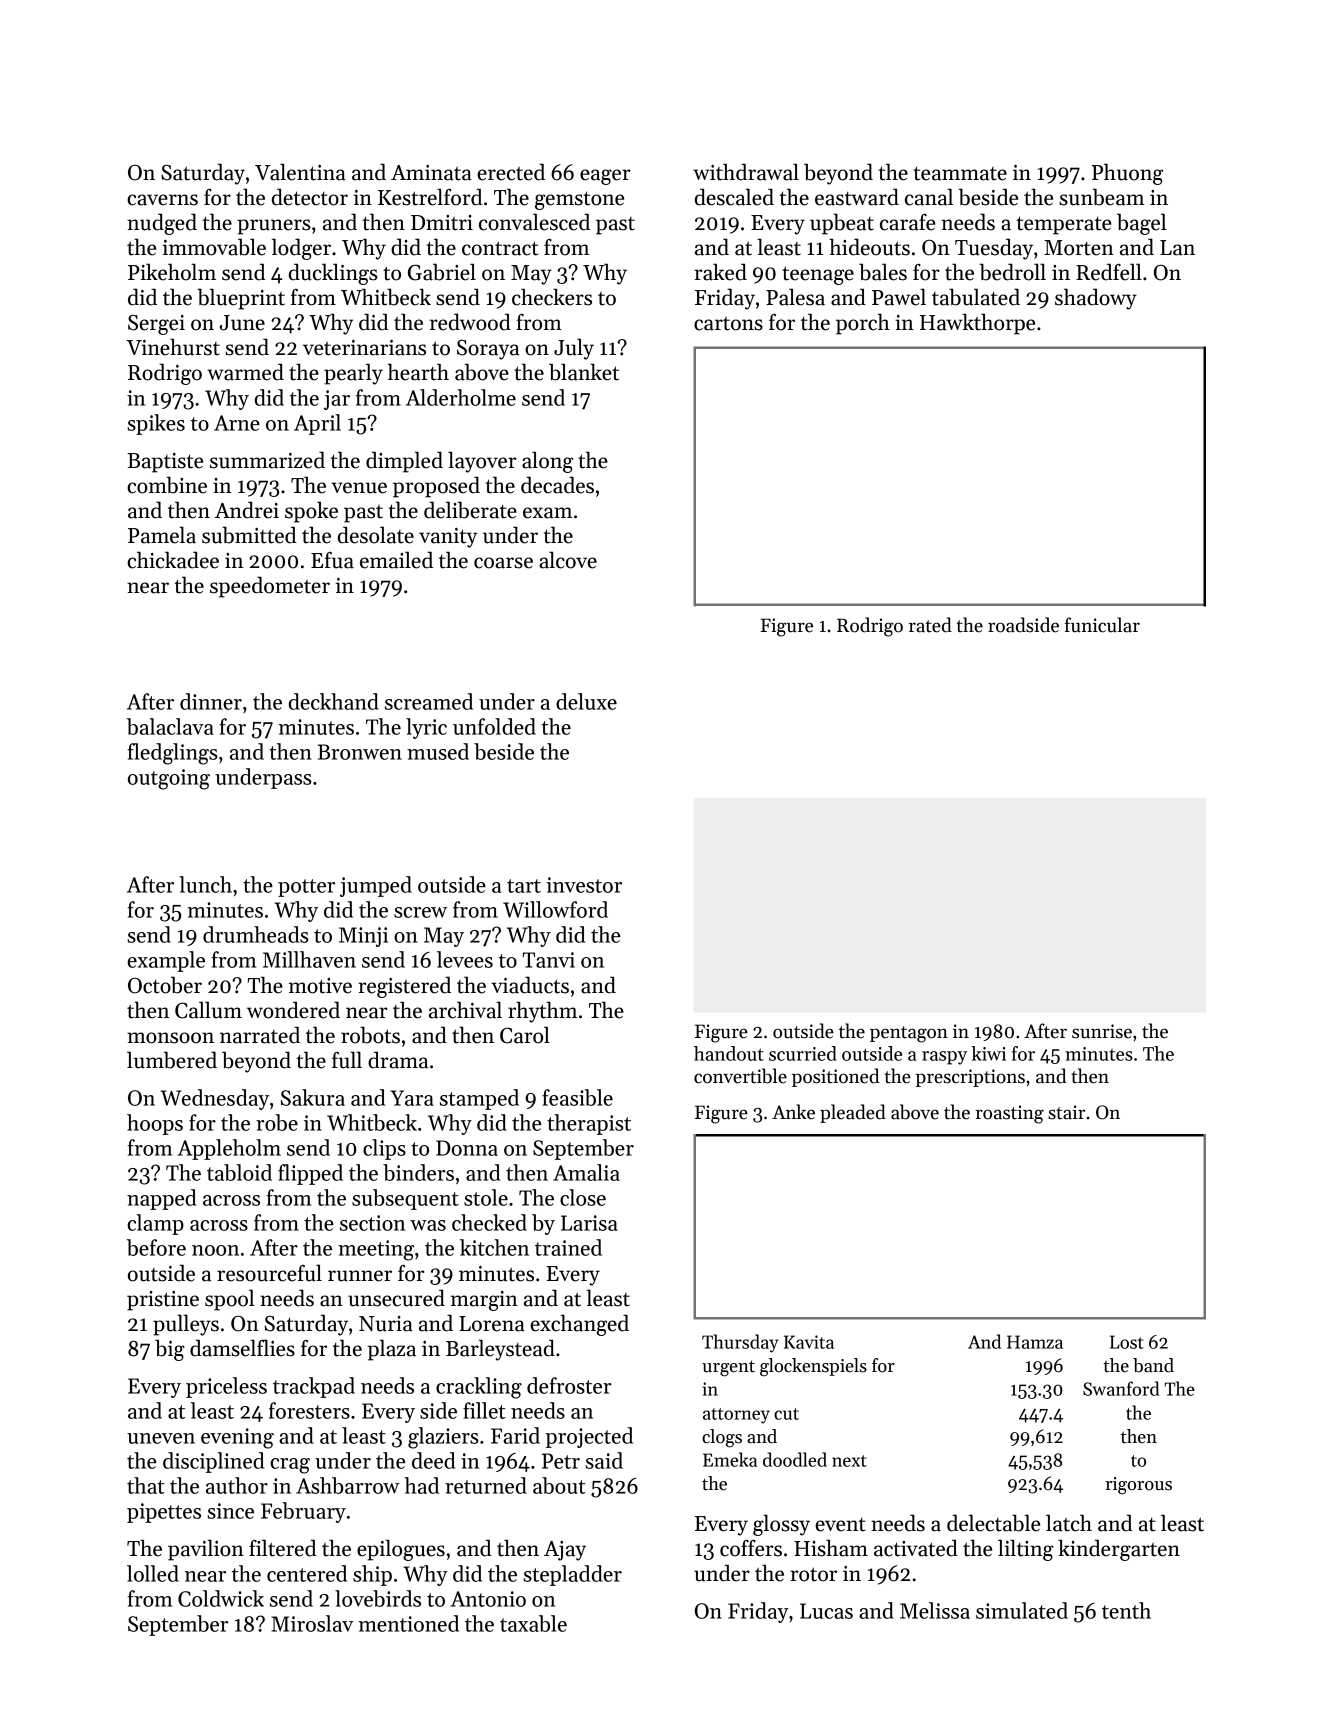 The image size is (1333, 1724). Describe the element at coordinates (586, 701) in the screenshot. I see `deluxe` at that location.
